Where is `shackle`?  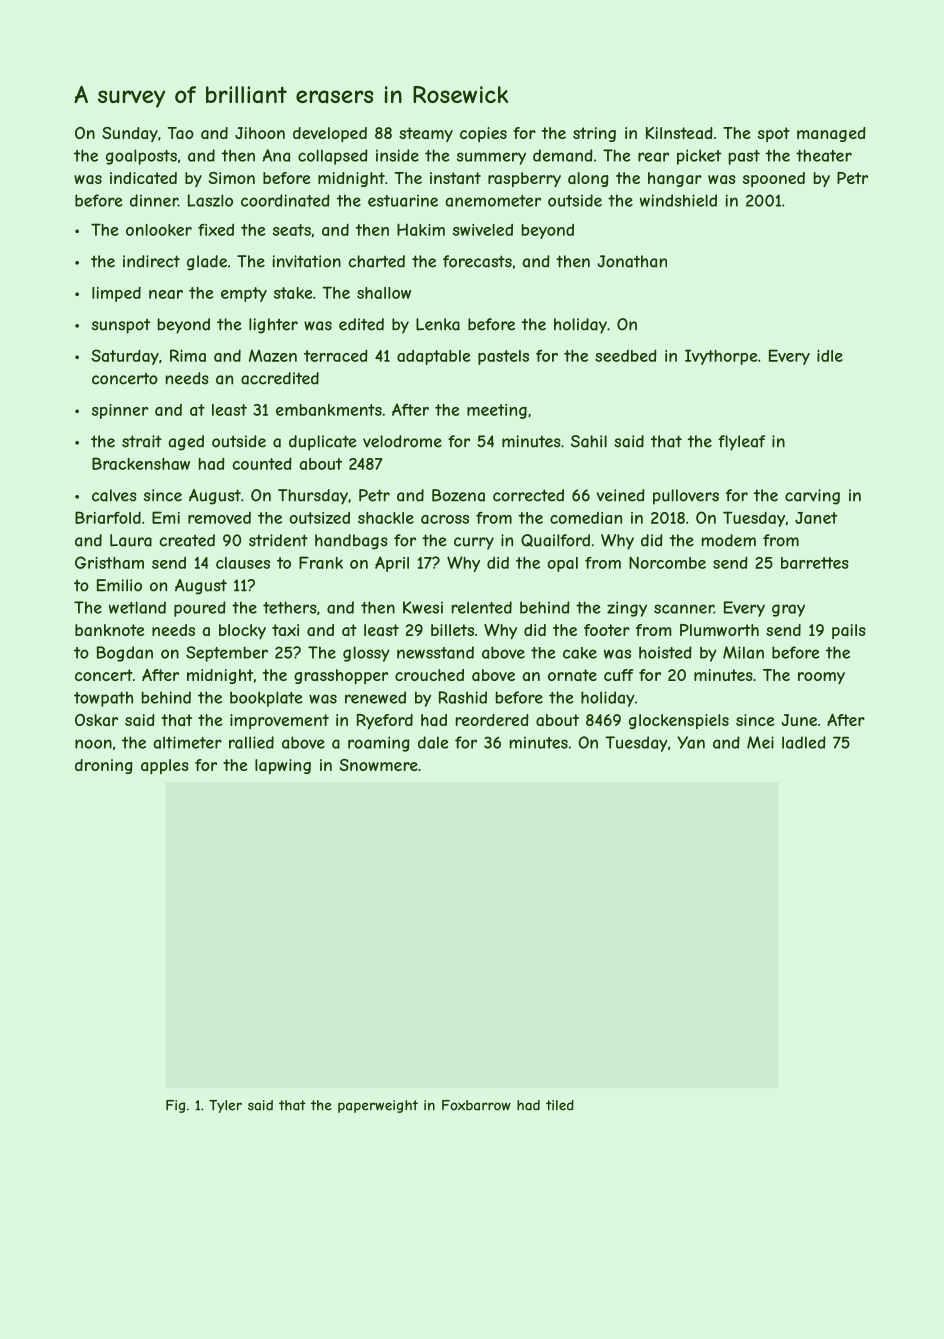 shackle is located at coordinates (386, 518).
